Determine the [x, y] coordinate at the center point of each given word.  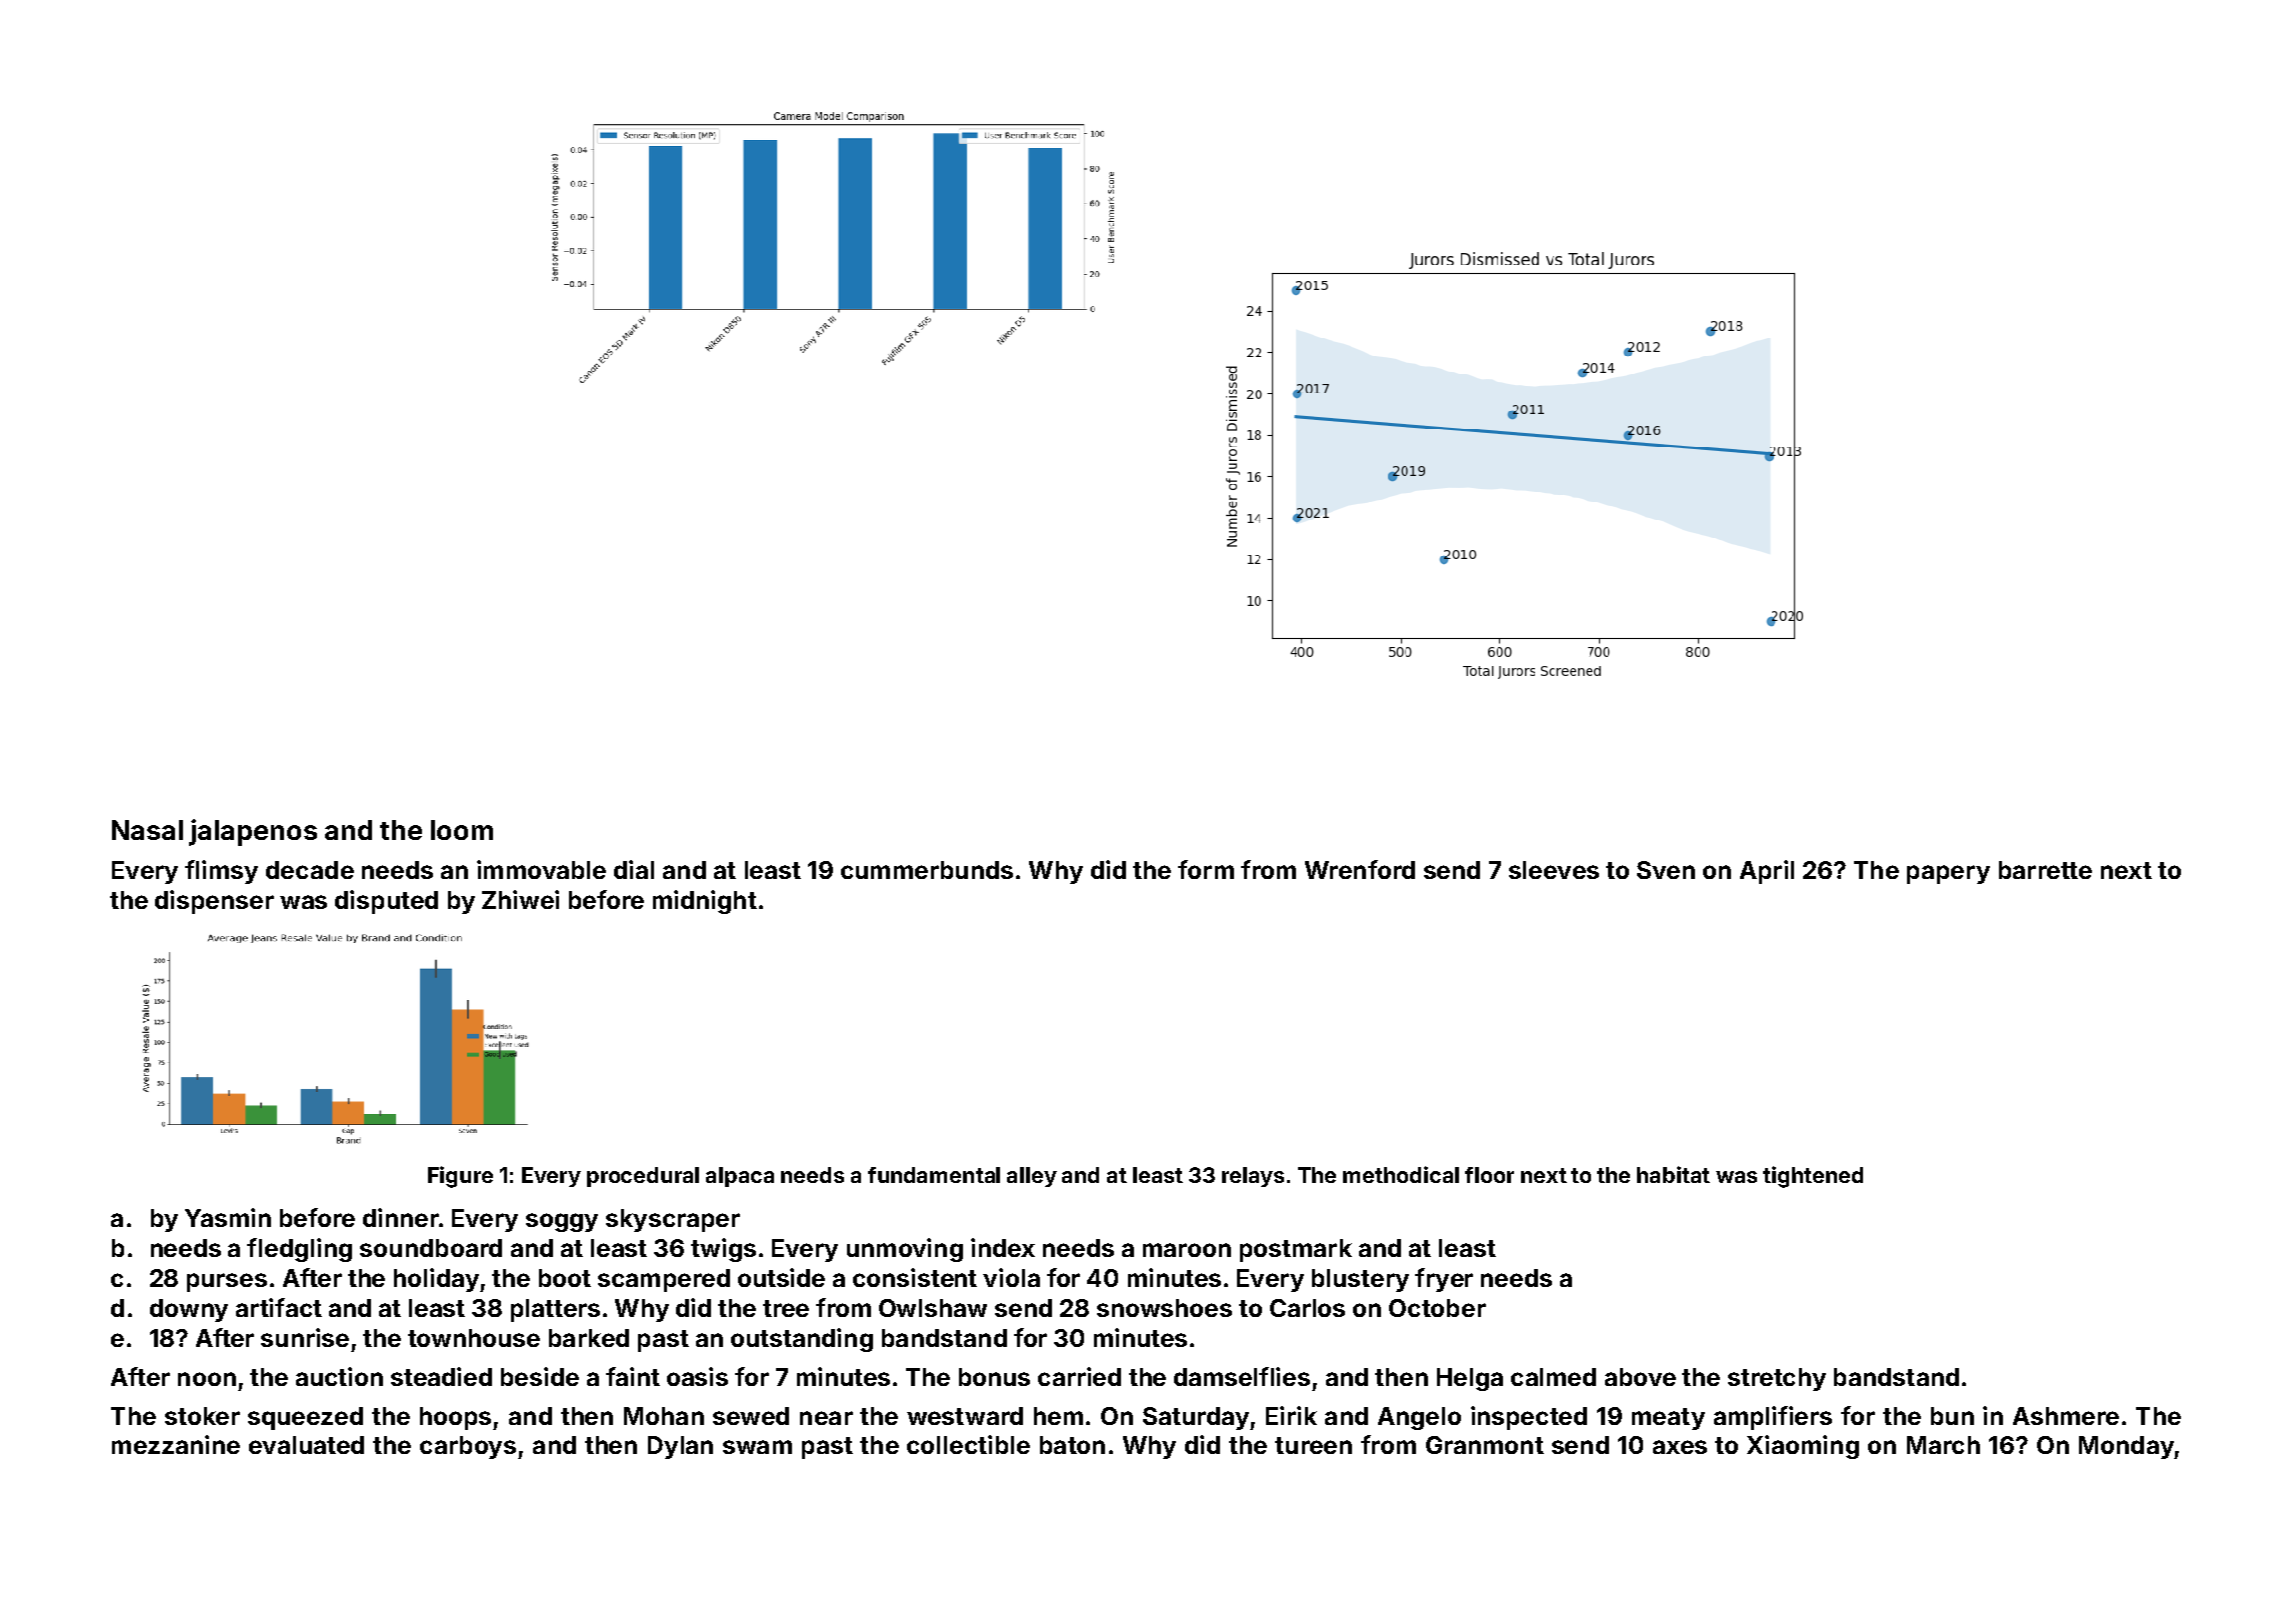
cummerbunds [927, 870]
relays [1253, 1177]
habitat [1673, 1174]
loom [462, 830]
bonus [994, 1377]
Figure [460, 1177]
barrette [2045, 870]
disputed [386, 902]
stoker [202, 1416]
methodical [1401, 1174]
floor [1489, 1175]
